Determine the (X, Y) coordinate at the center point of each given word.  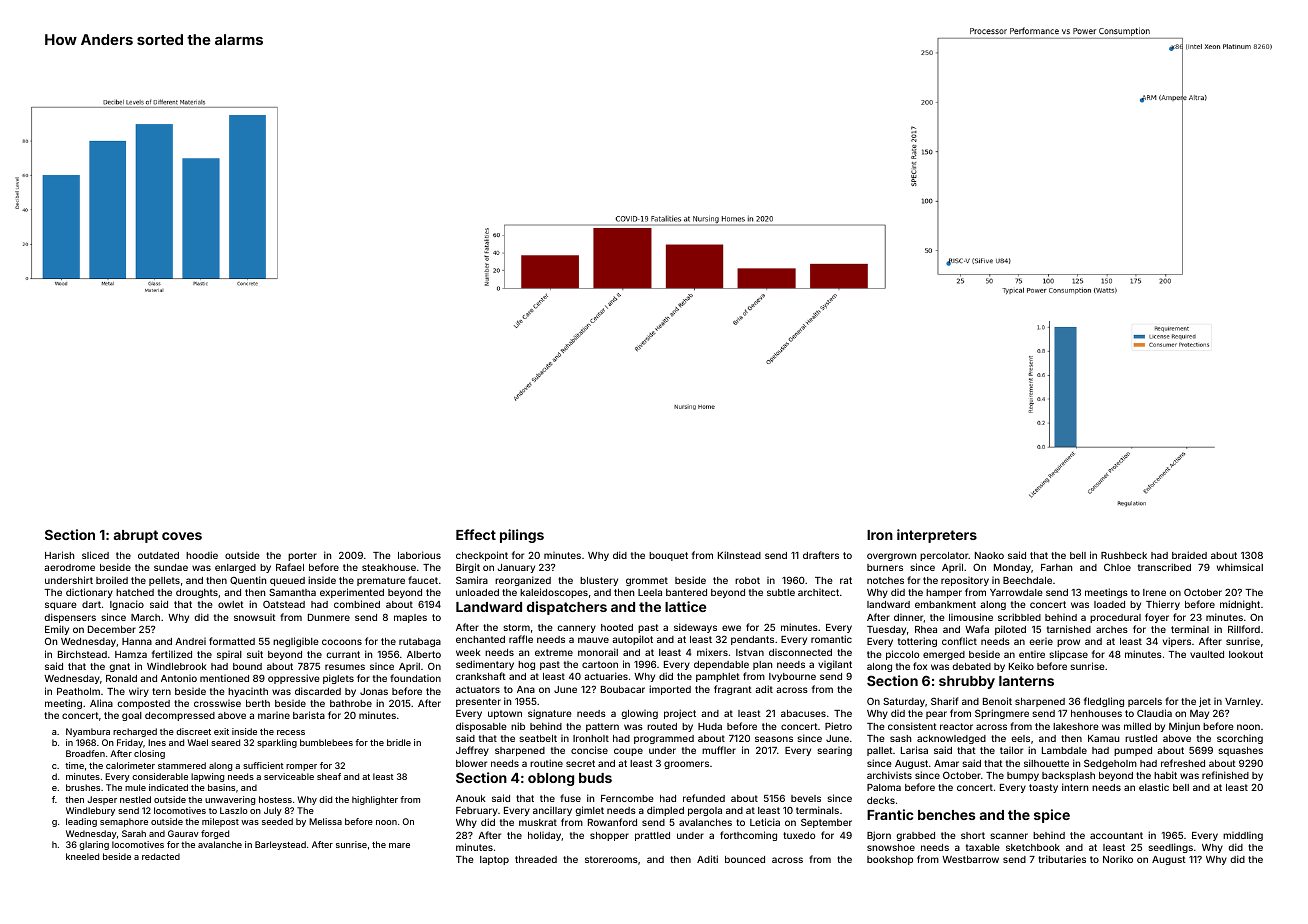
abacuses (803, 713)
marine (274, 715)
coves (182, 536)
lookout (1246, 654)
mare (399, 845)
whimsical (1240, 567)
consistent (912, 726)
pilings (522, 536)
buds (595, 778)
